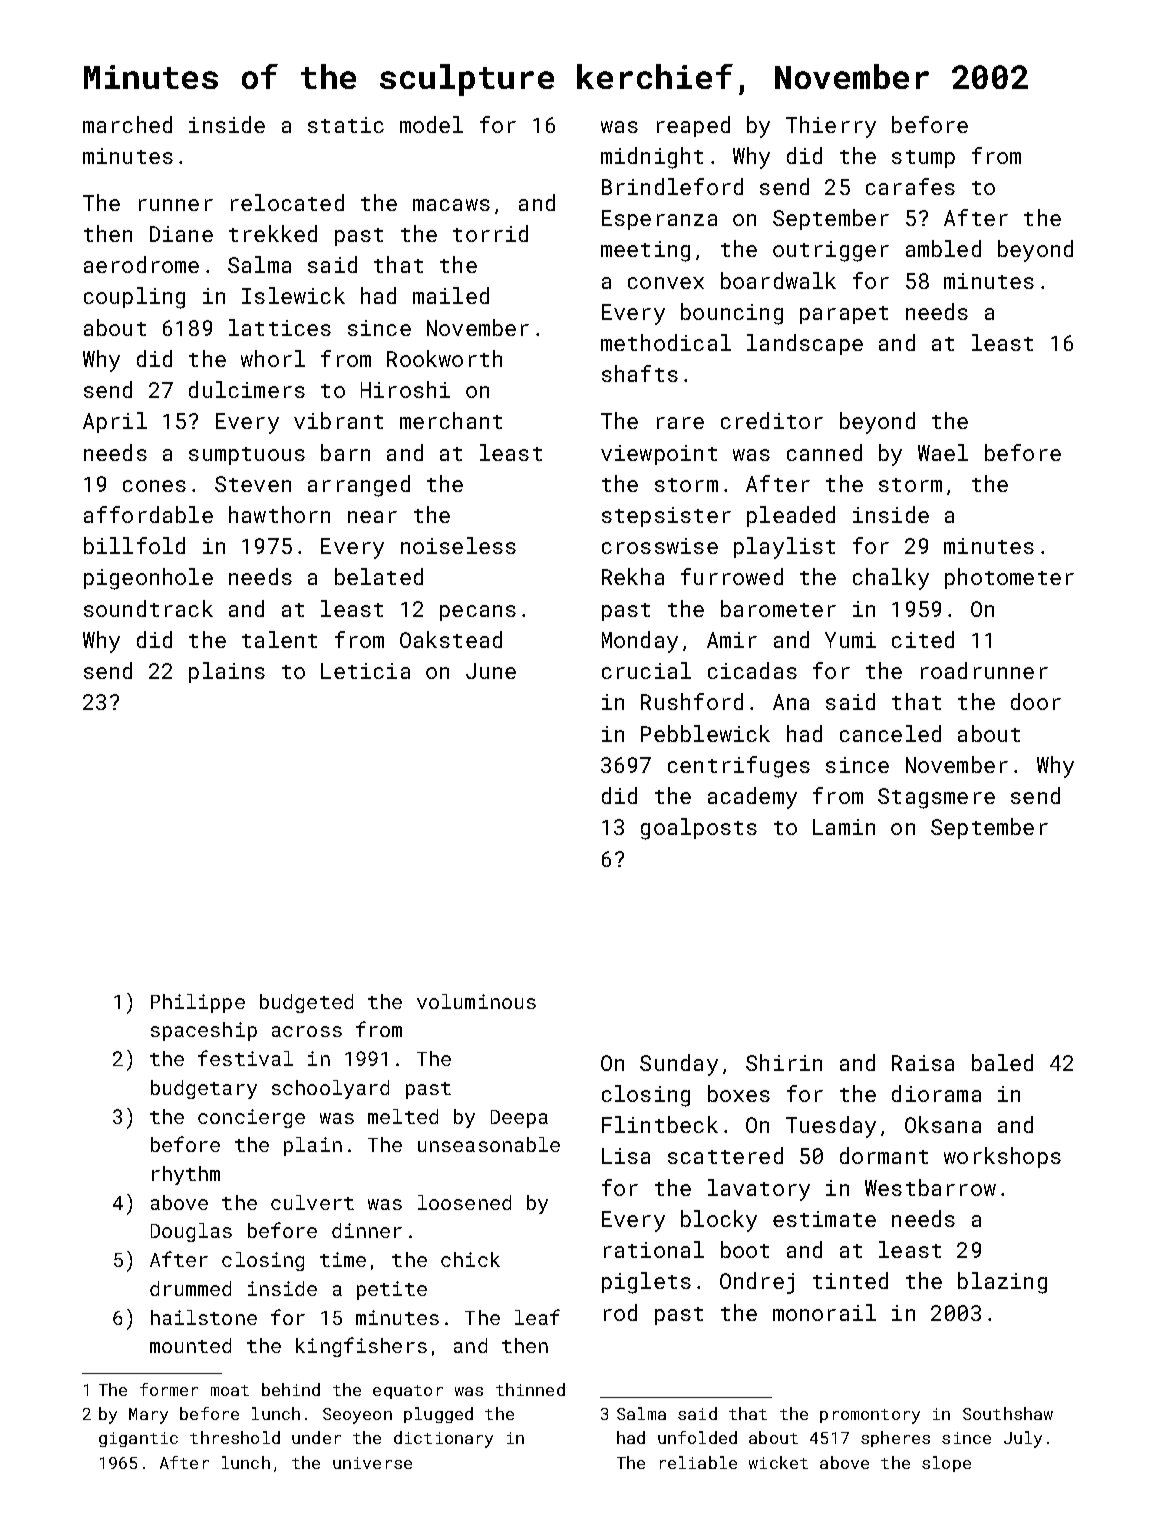  What do you see at coordinates (943, 452) in the document?
I see `Wael` at bounding box center [943, 452].
